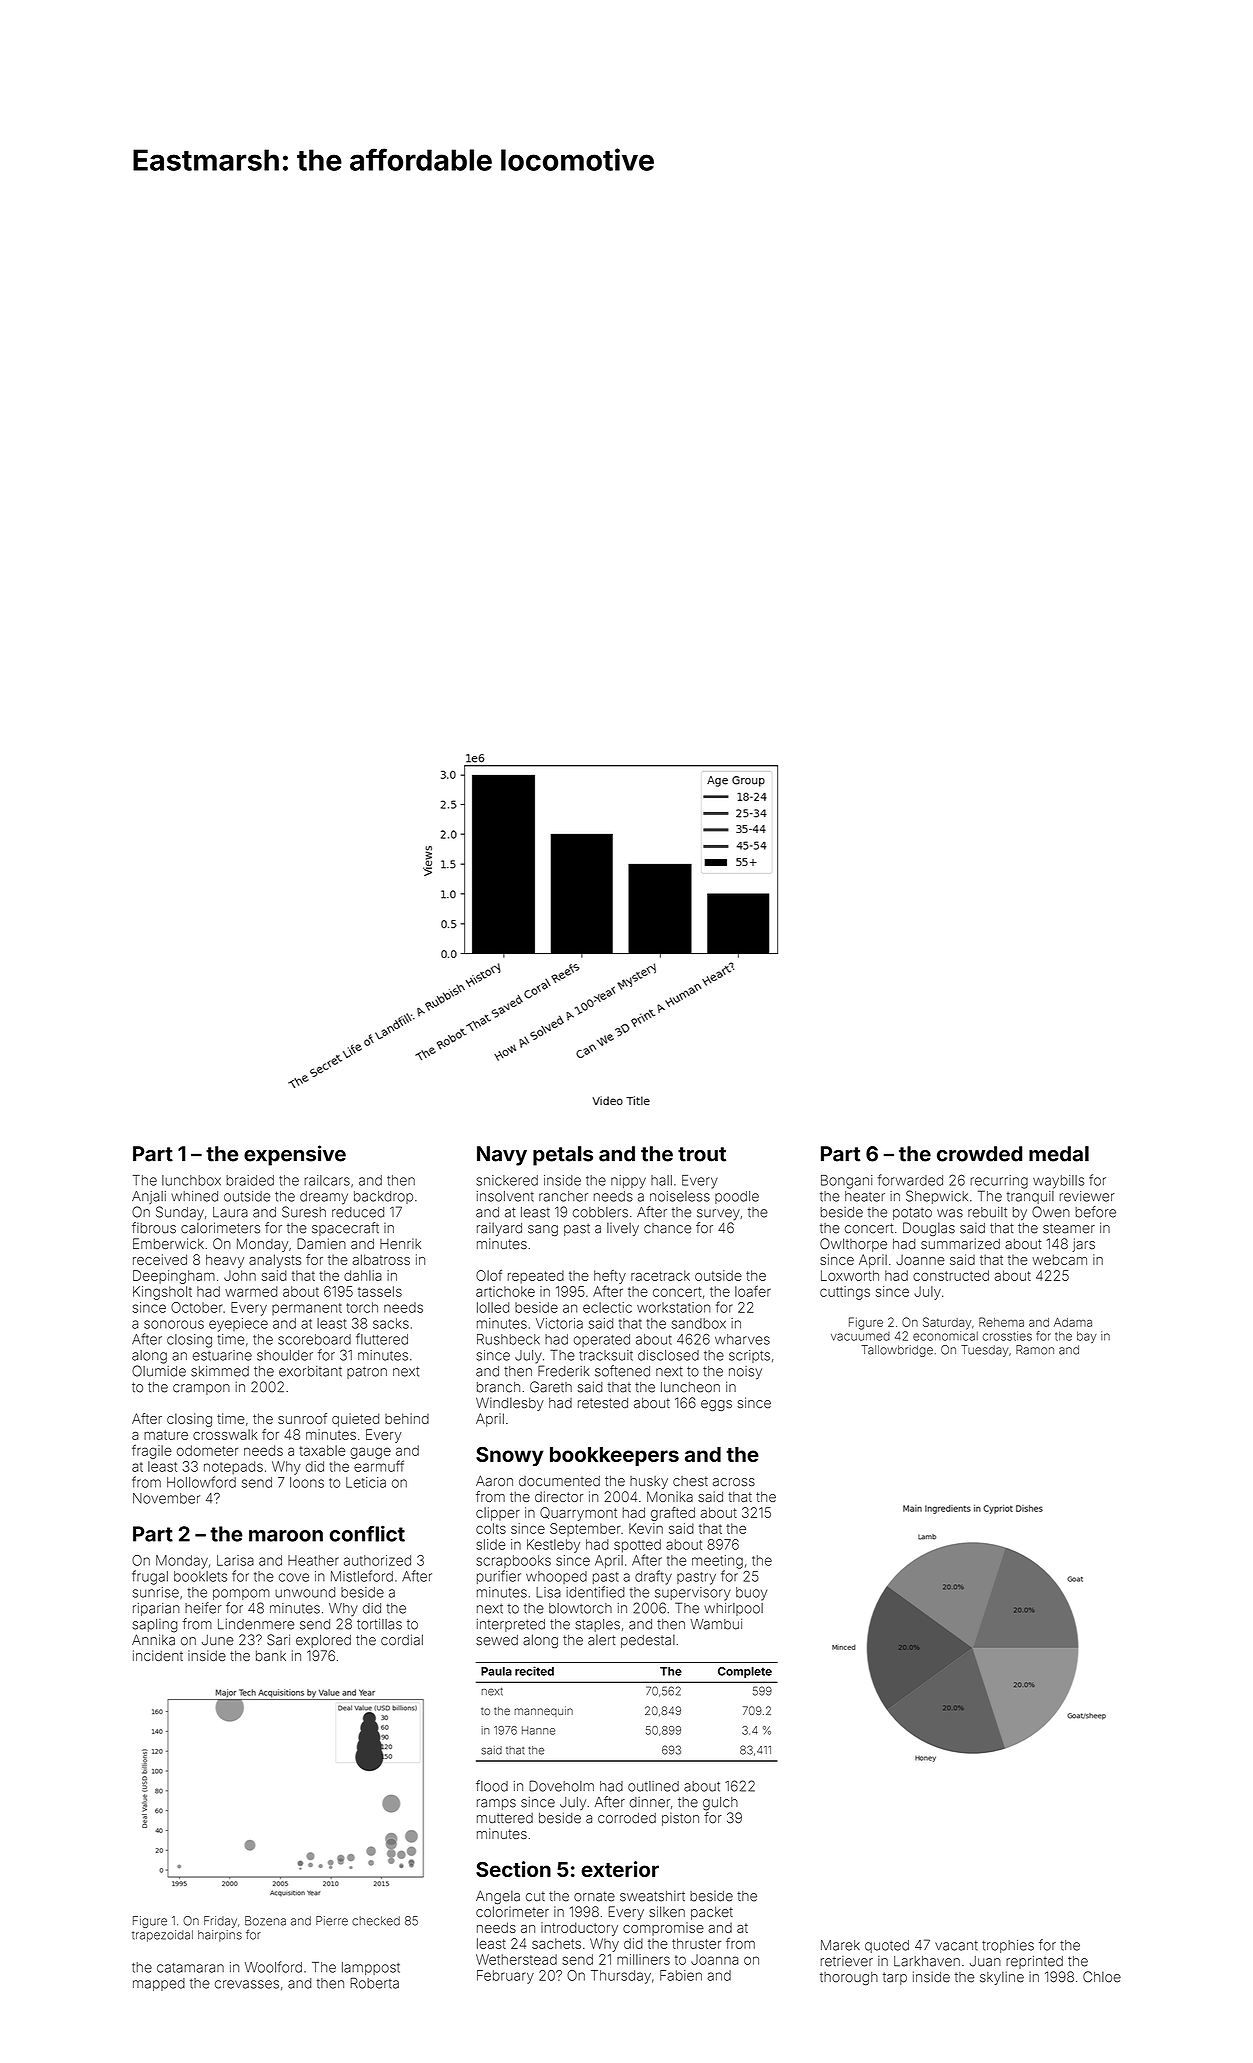  What do you see at coordinates (1059, 1154) in the image?
I see `medal` at bounding box center [1059, 1154].
